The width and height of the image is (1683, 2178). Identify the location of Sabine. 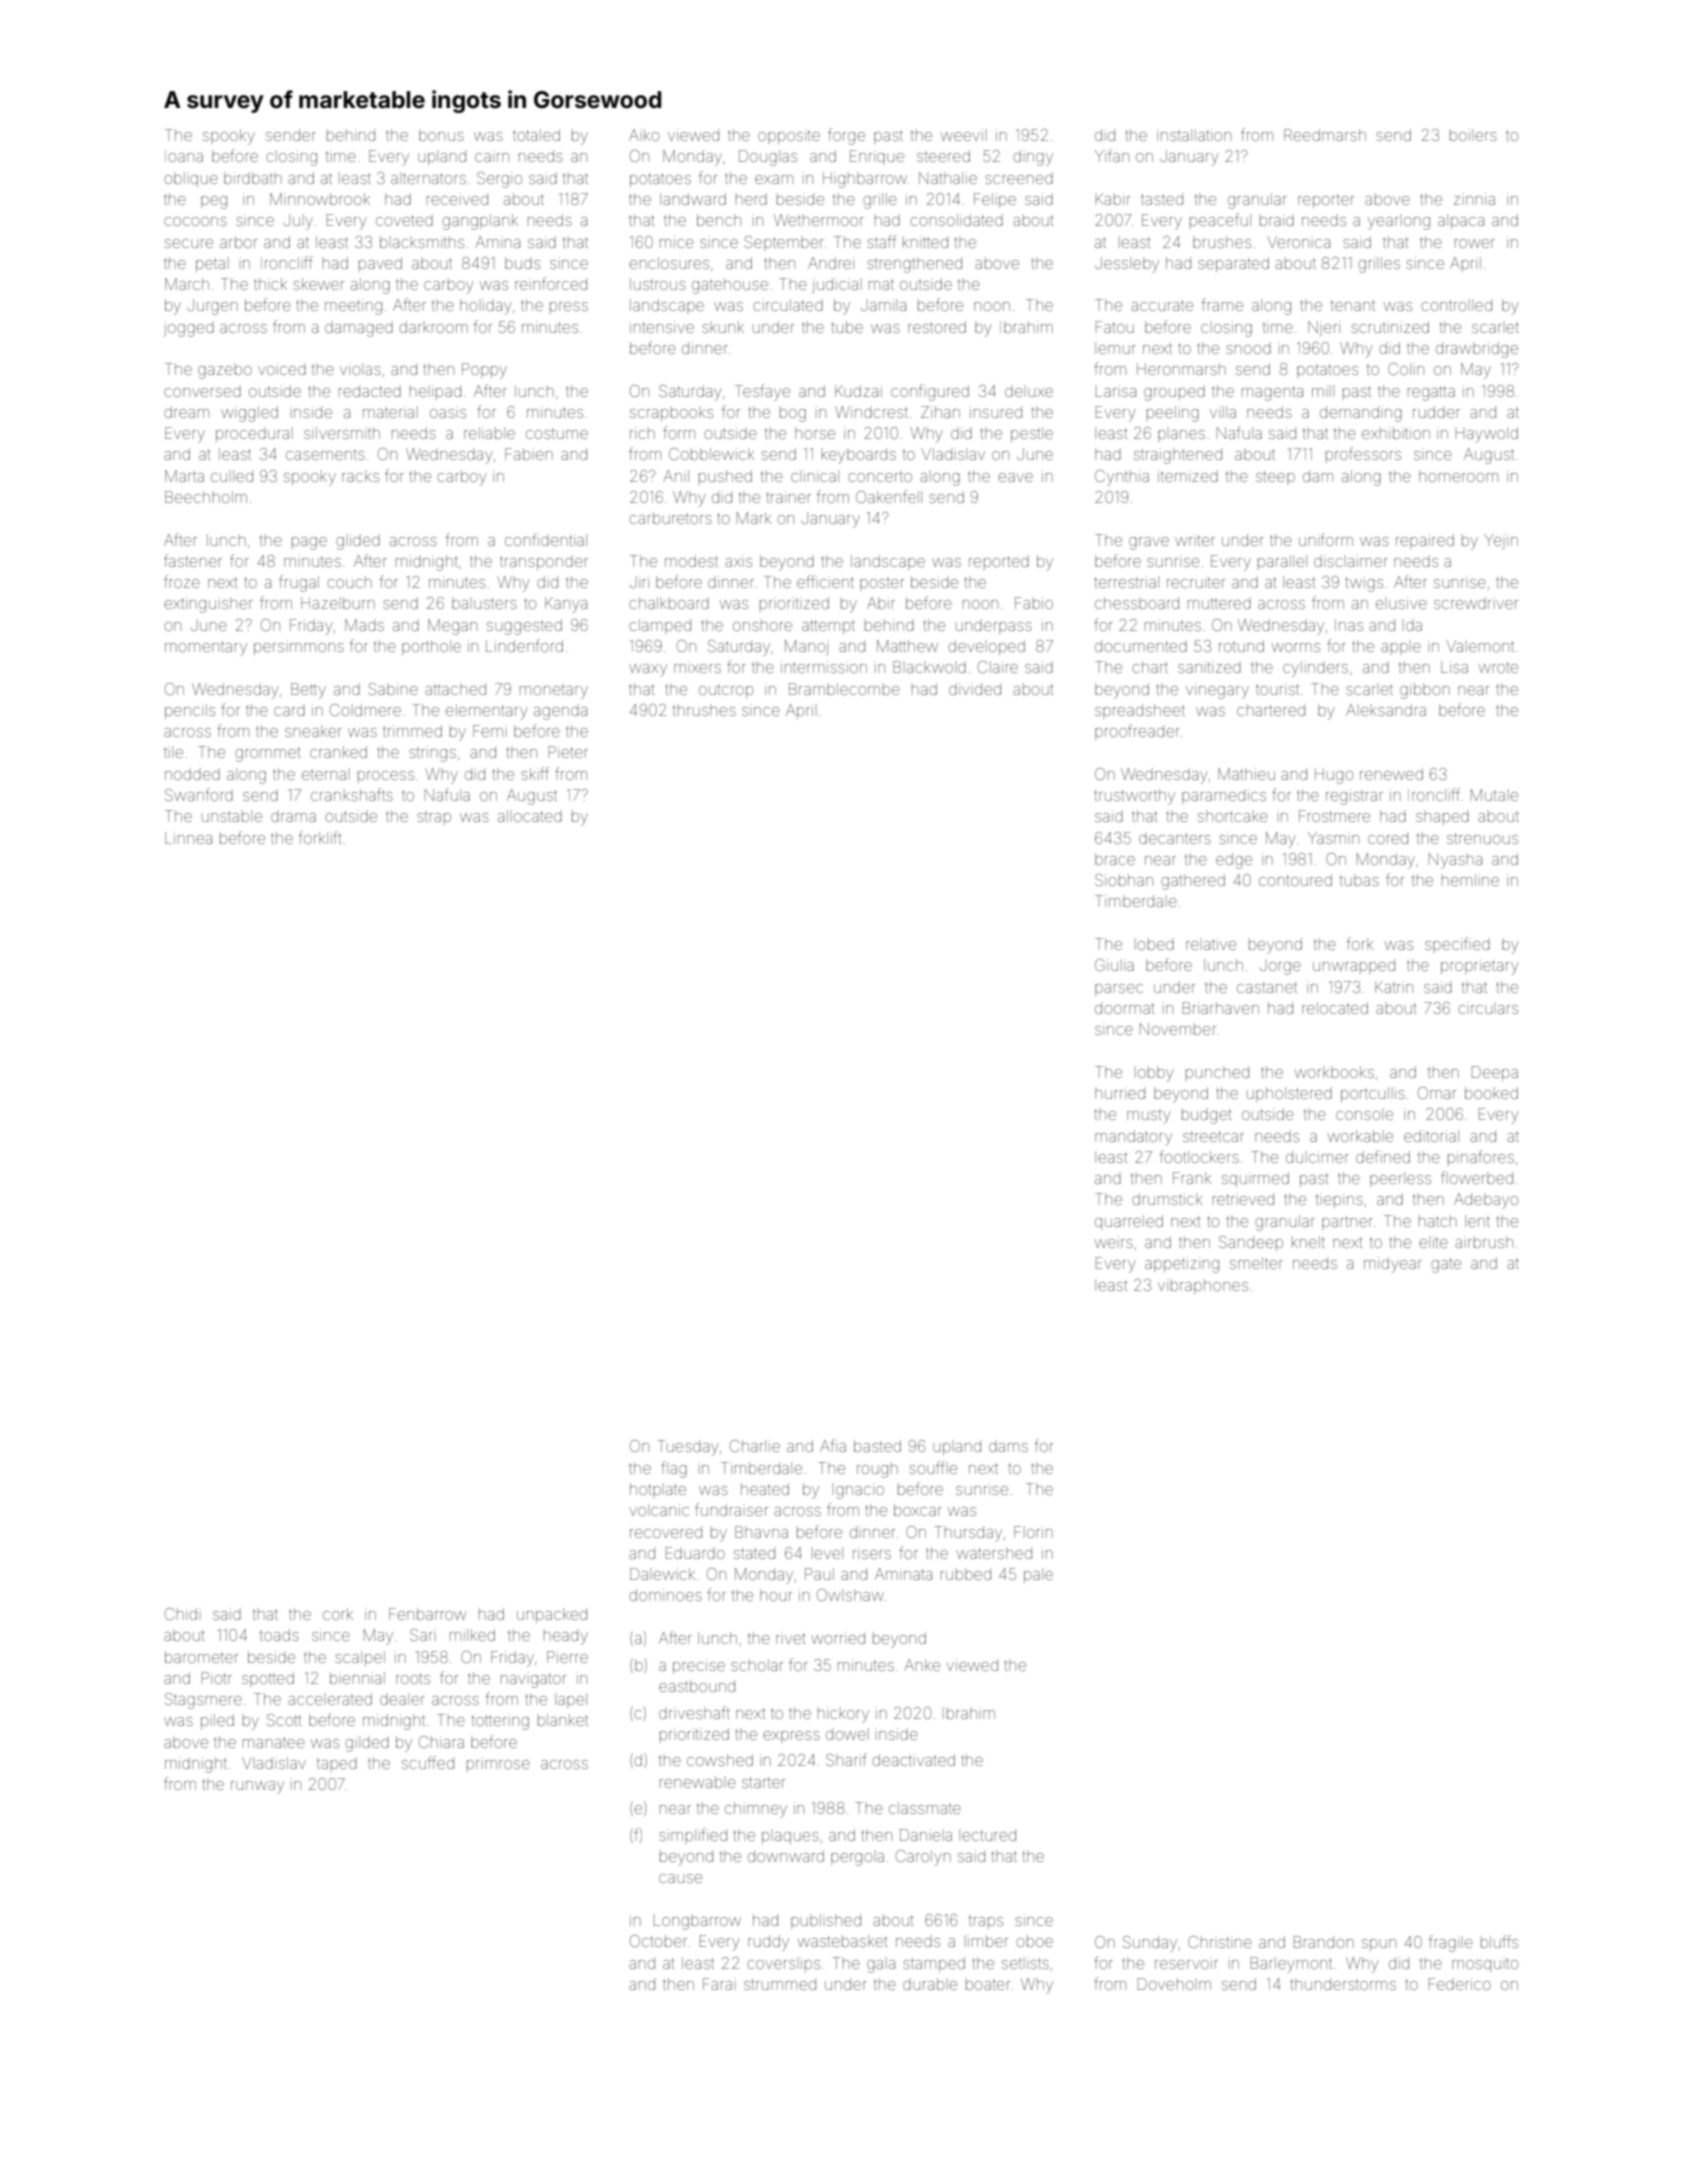
(393, 689).
